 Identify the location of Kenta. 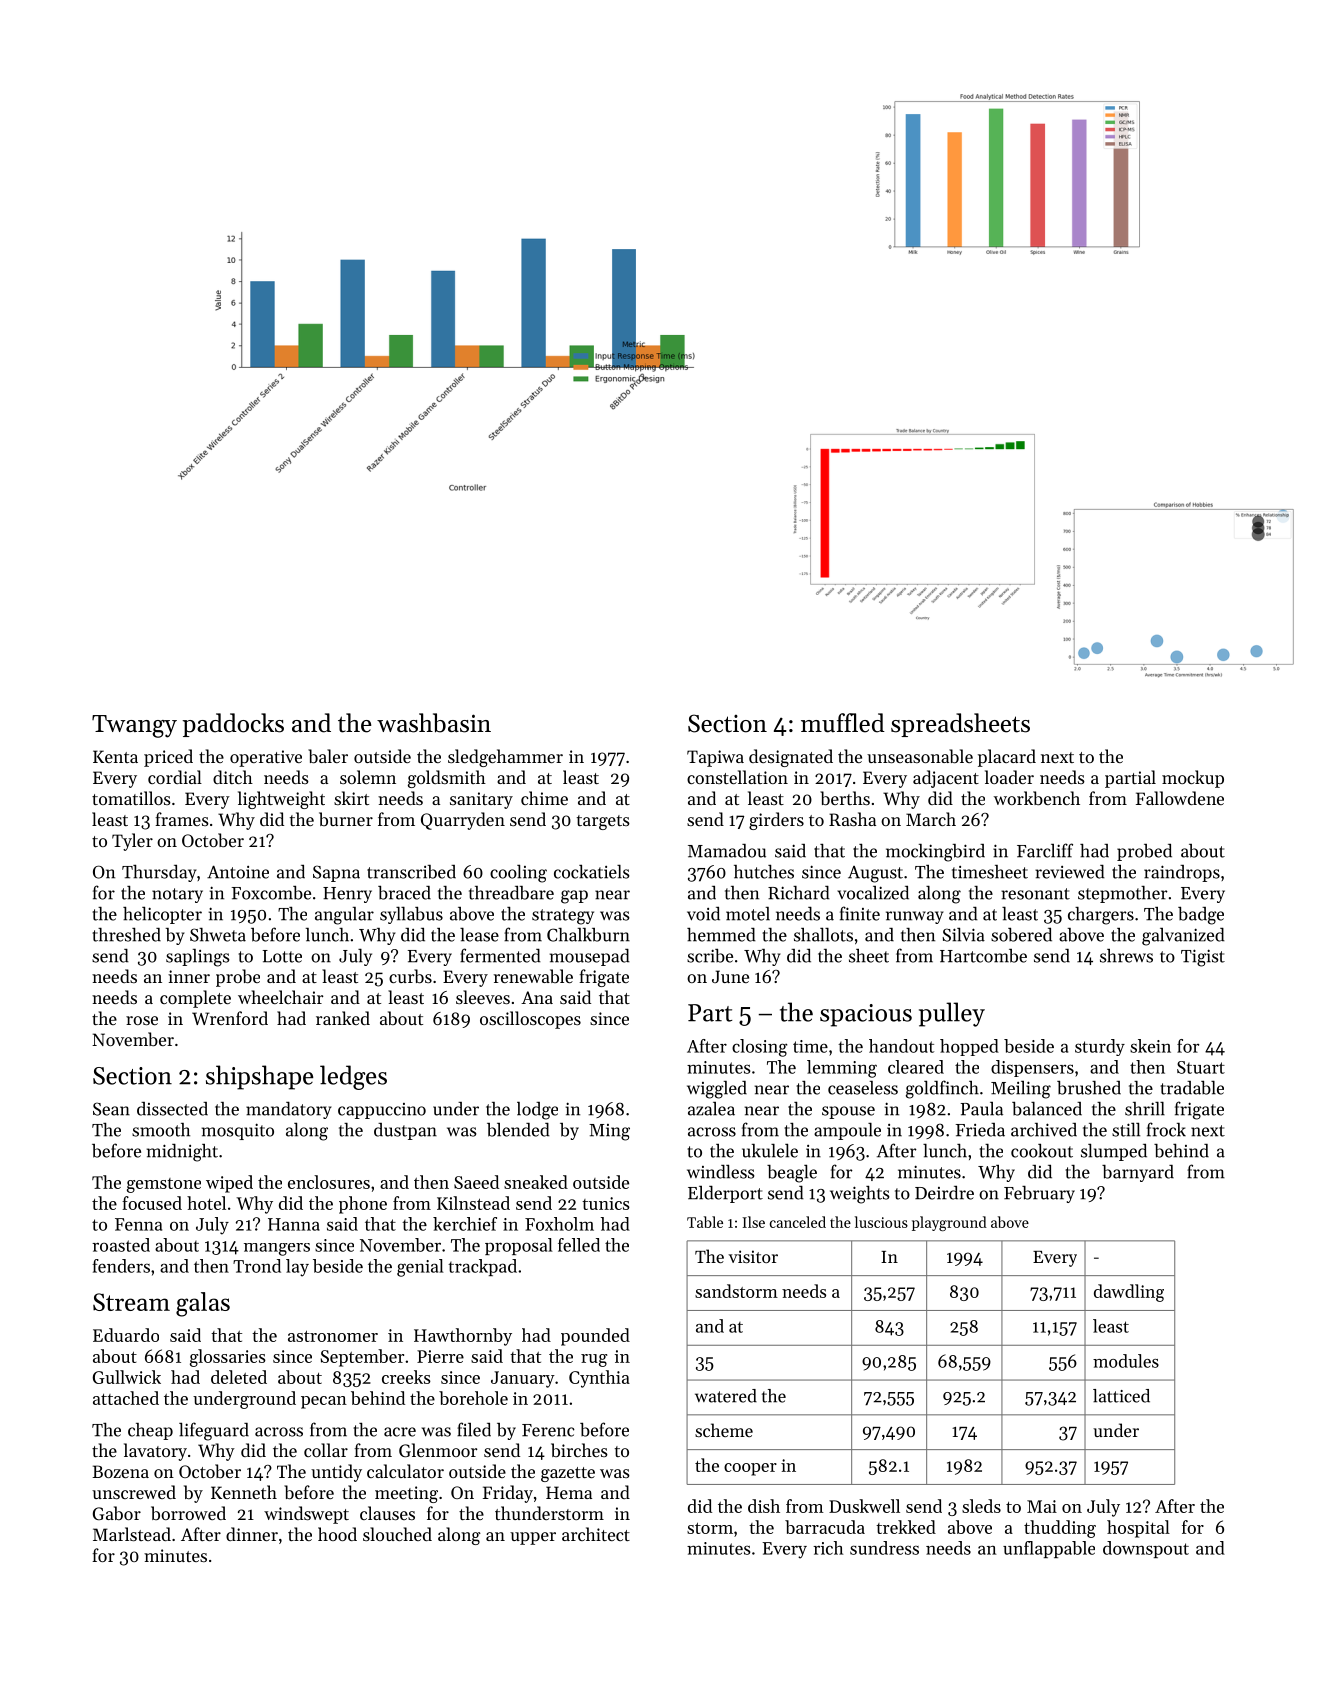
(115, 756).
